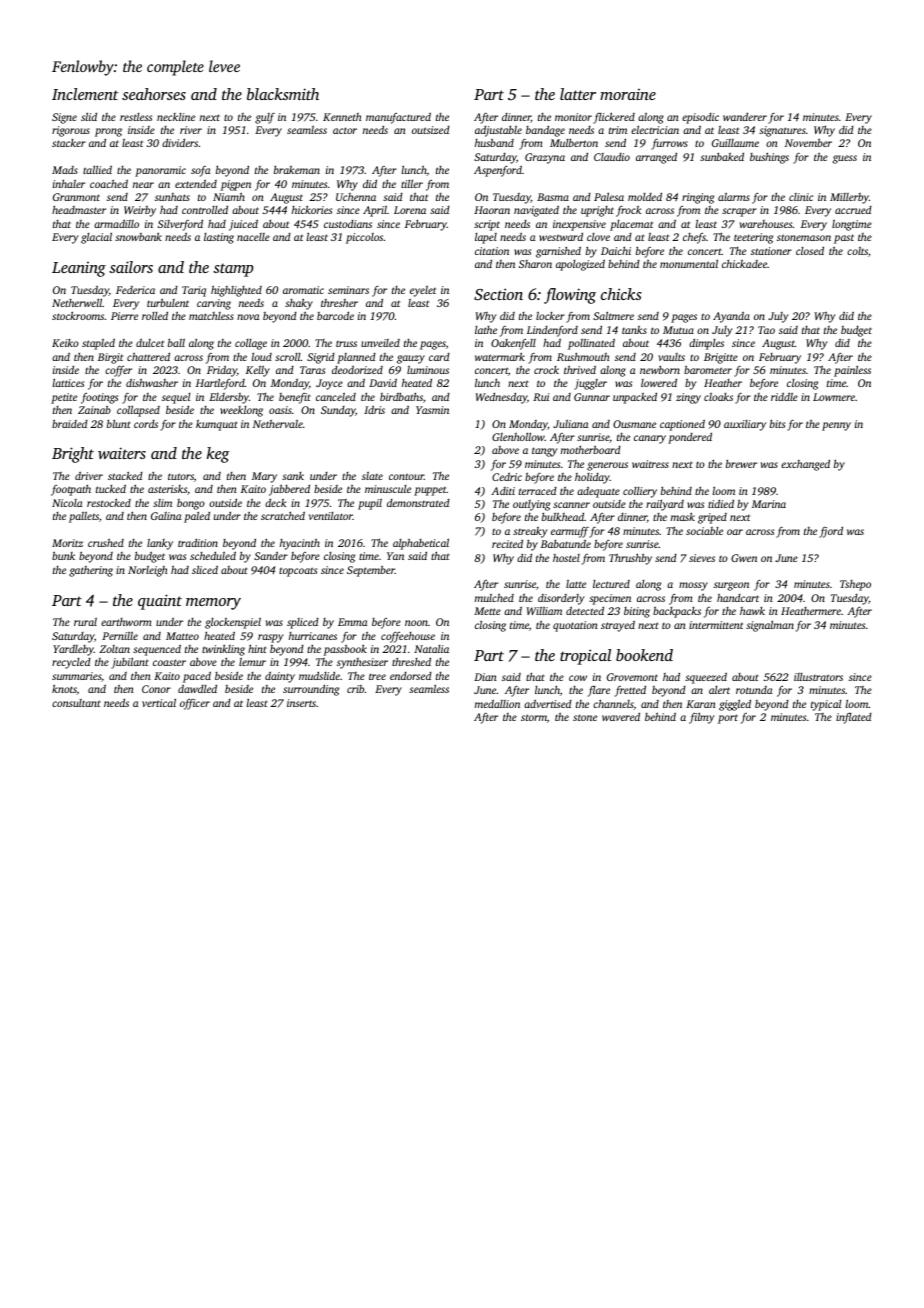 The height and width of the screenshot is (1308, 924). What do you see at coordinates (71, 131) in the screenshot?
I see `rigorous` at bounding box center [71, 131].
